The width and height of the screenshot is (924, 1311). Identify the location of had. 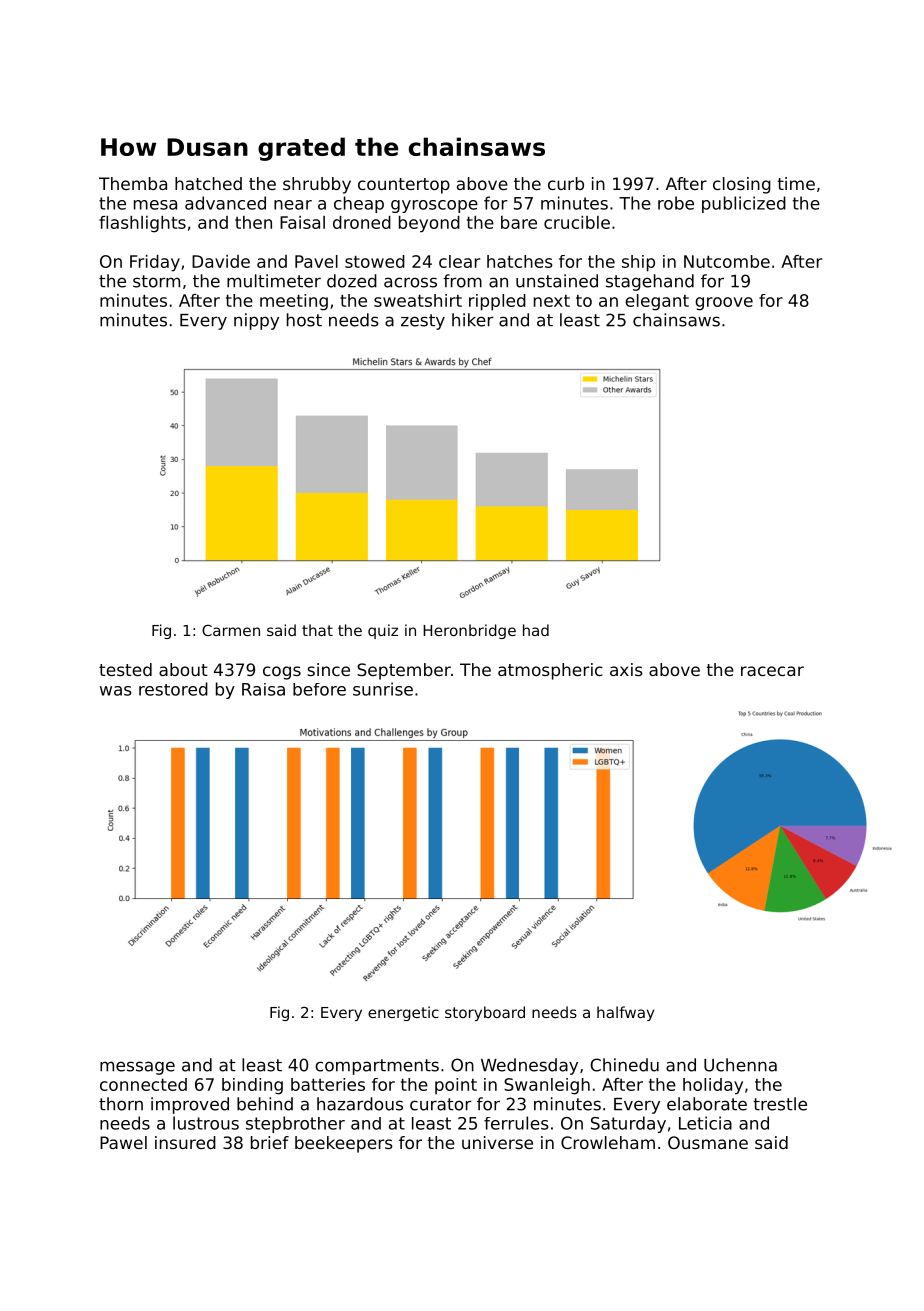
(536, 630).
